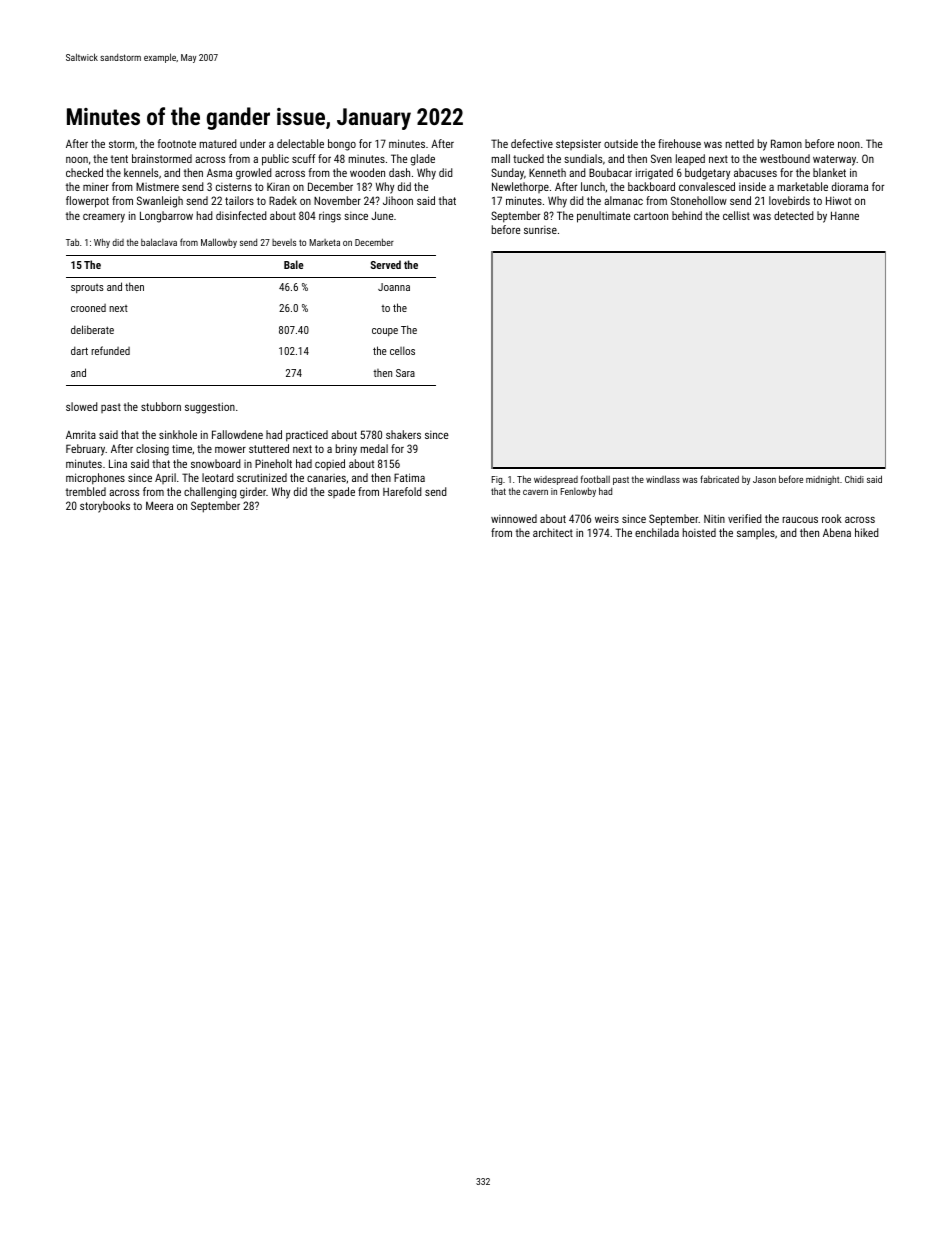 The image size is (952, 1233). What do you see at coordinates (294, 264) in the image?
I see `Bale` at bounding box center [294, 264].
